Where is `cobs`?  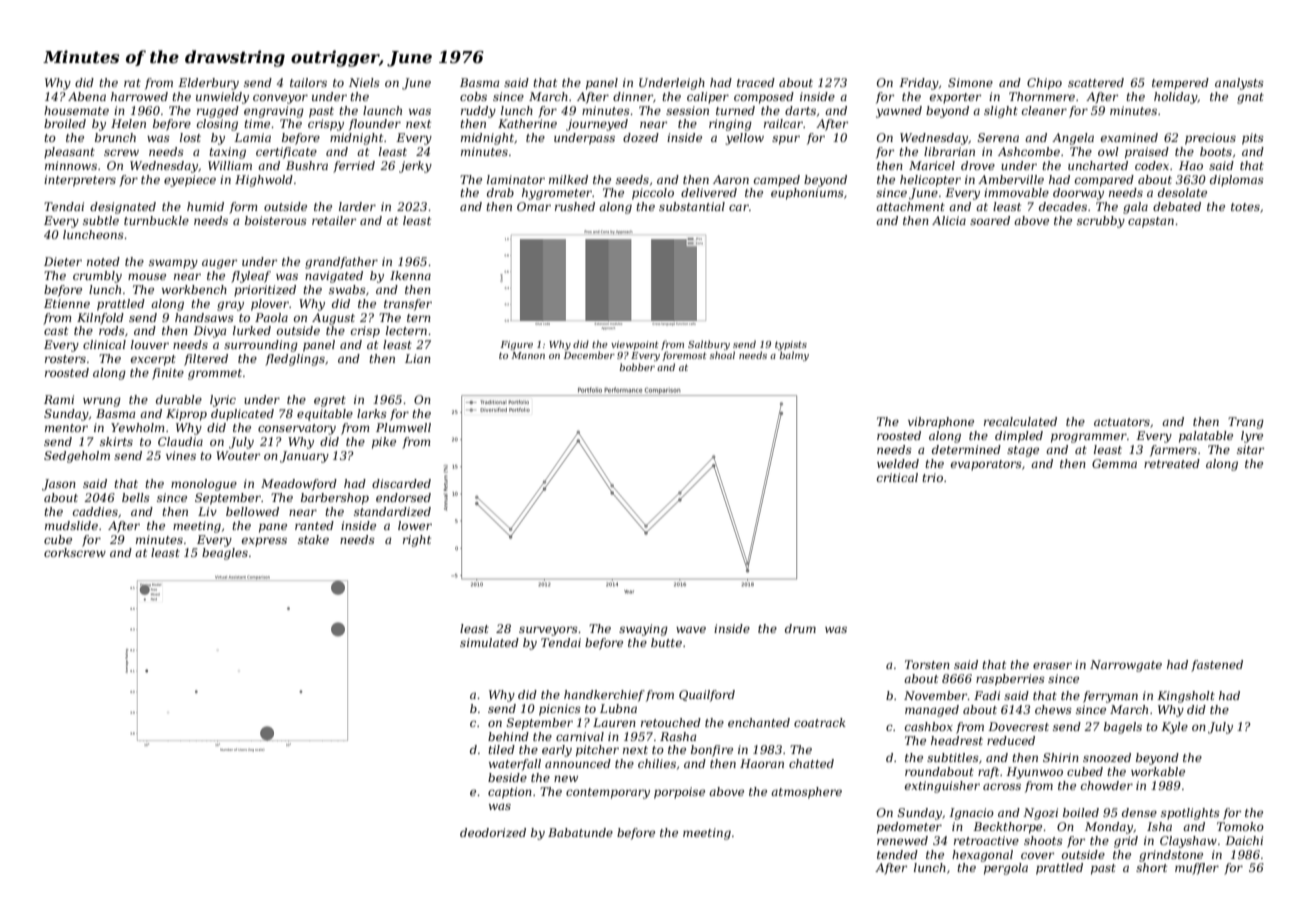
cobs is located at coordinates (473, 96).
